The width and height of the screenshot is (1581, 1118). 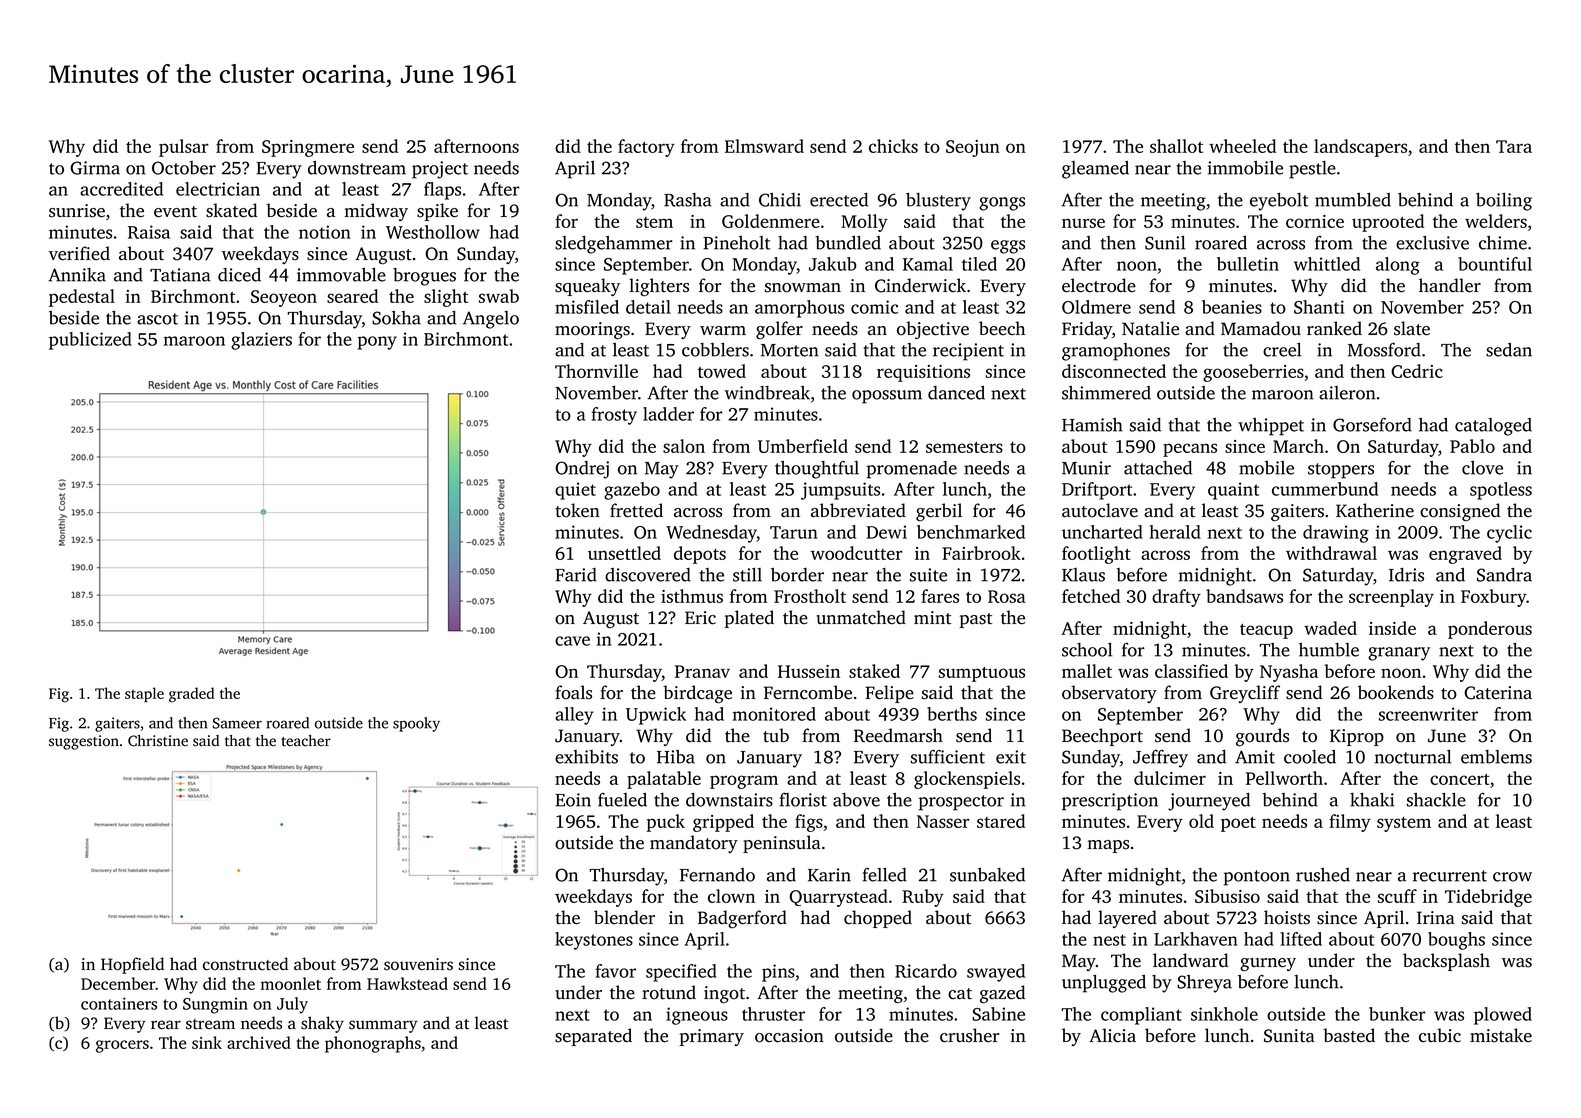 I want to click on teacup, so click(x=1266, y=631).
